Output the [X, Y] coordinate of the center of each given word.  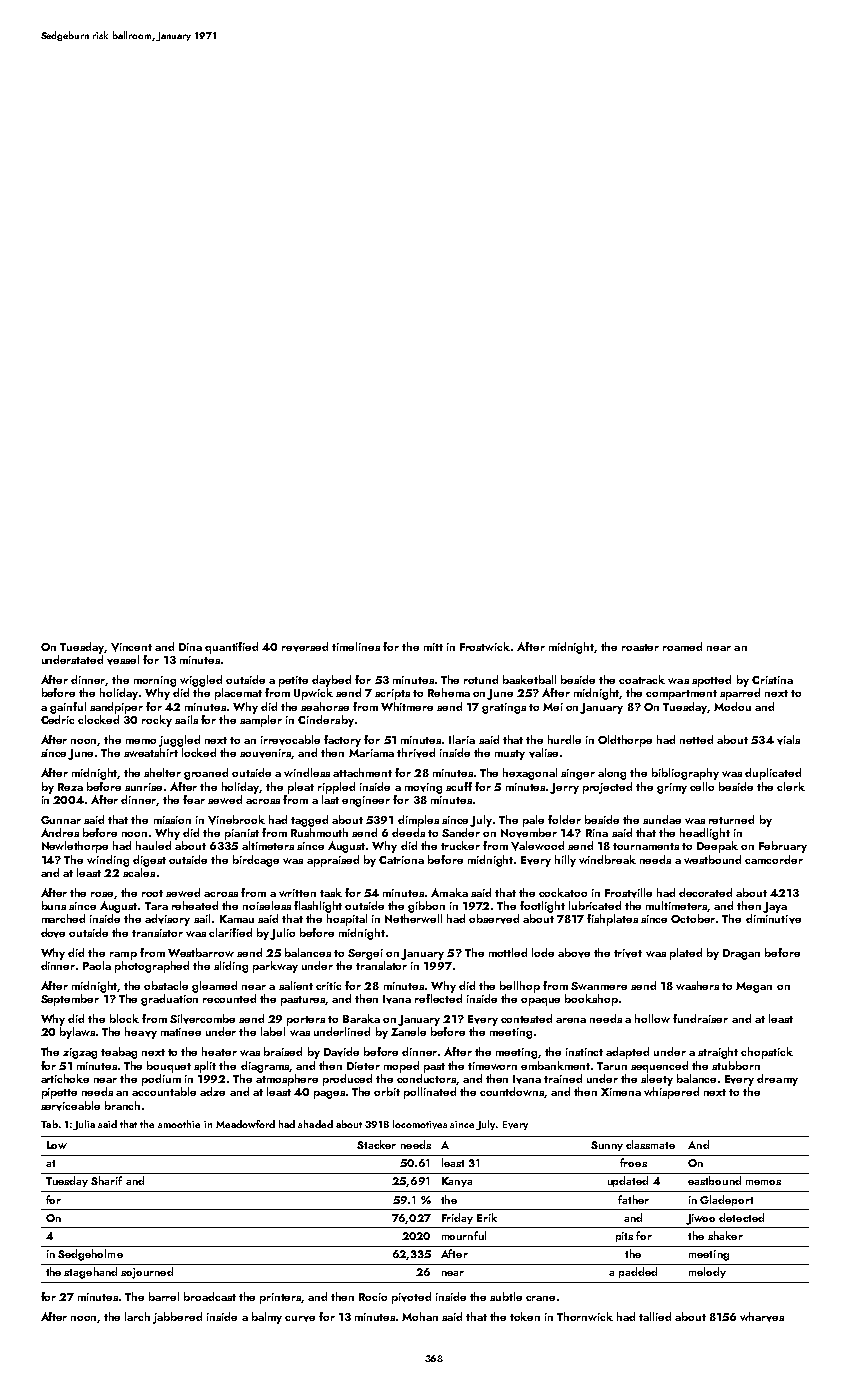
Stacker [376, 1144]
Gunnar [61, 820]
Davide [341, 1052]
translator [381, 965]
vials [788, 740]
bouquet [169, 1067]
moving [423, 788]
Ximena [621, 1092]
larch [137, 1316]
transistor [157, 933]
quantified [231, 648]
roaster [640, 647]
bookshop [591, 1000]
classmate [650, 1144]
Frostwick [485, 646]
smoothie [179, 1124]
